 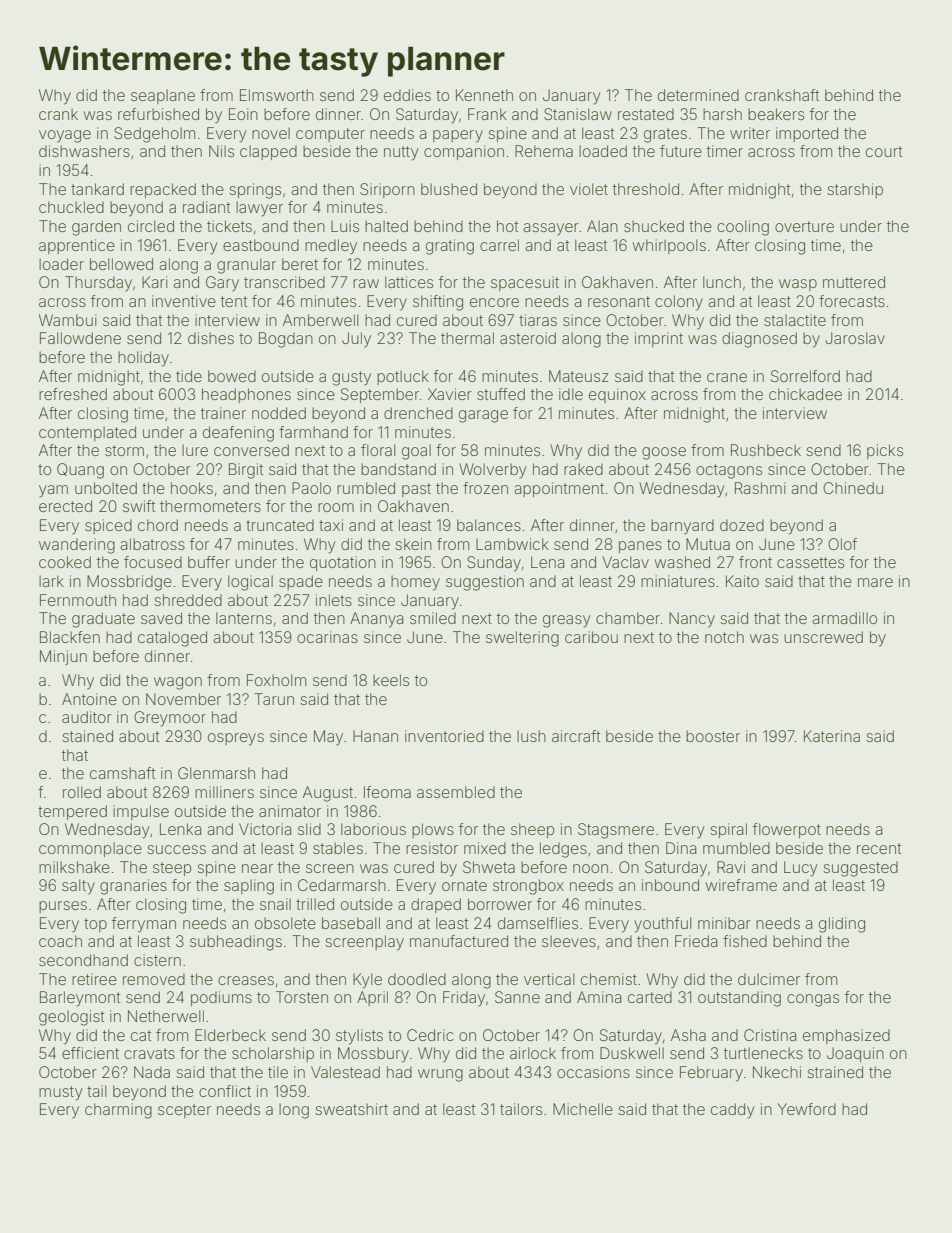 What do you see at coordinates (118, 1111) in the screenshot?
I see `charming` at bounding box center [118, 1111].
